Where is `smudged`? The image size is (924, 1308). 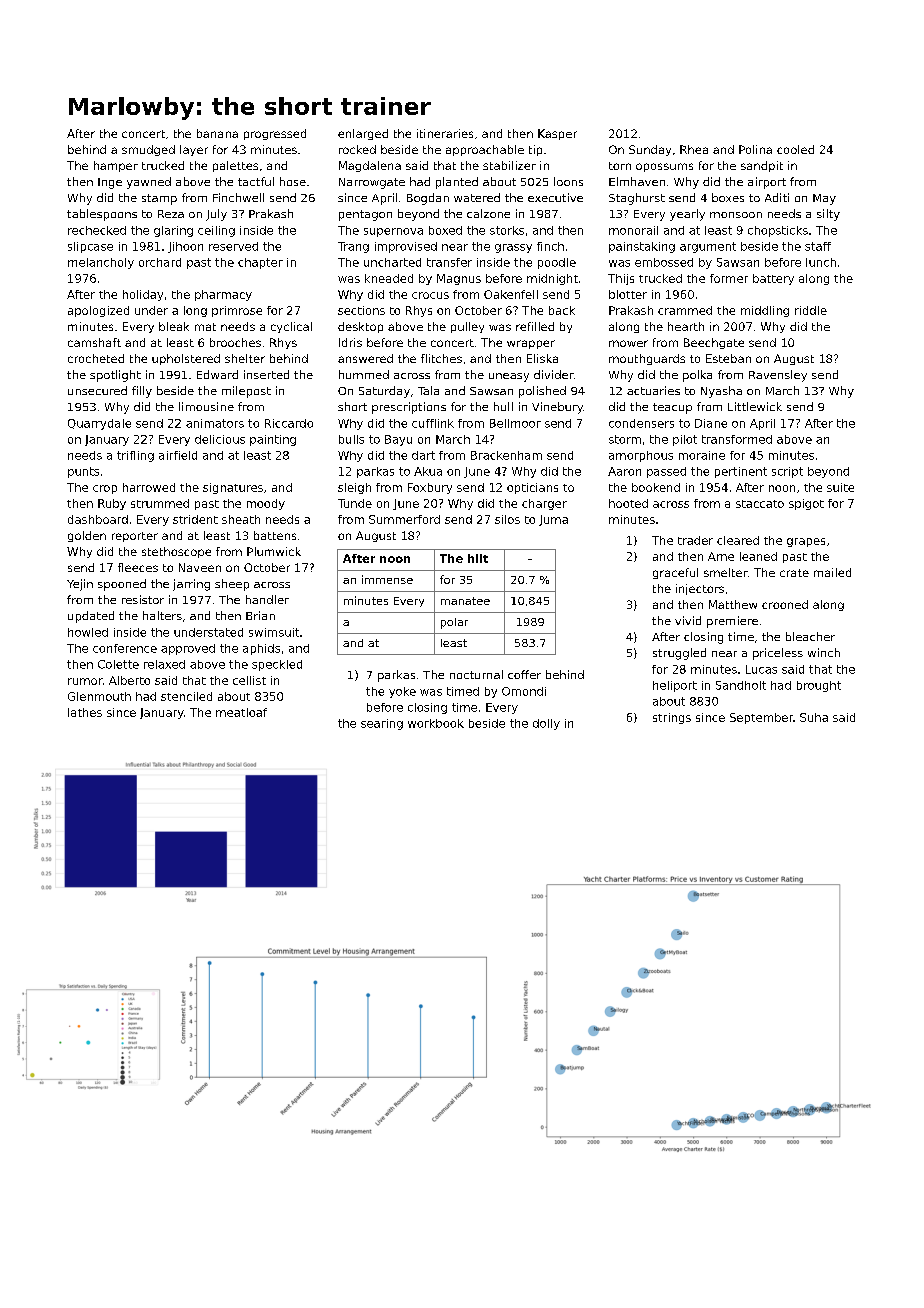 smudged is located at coordinates (148, 150).
